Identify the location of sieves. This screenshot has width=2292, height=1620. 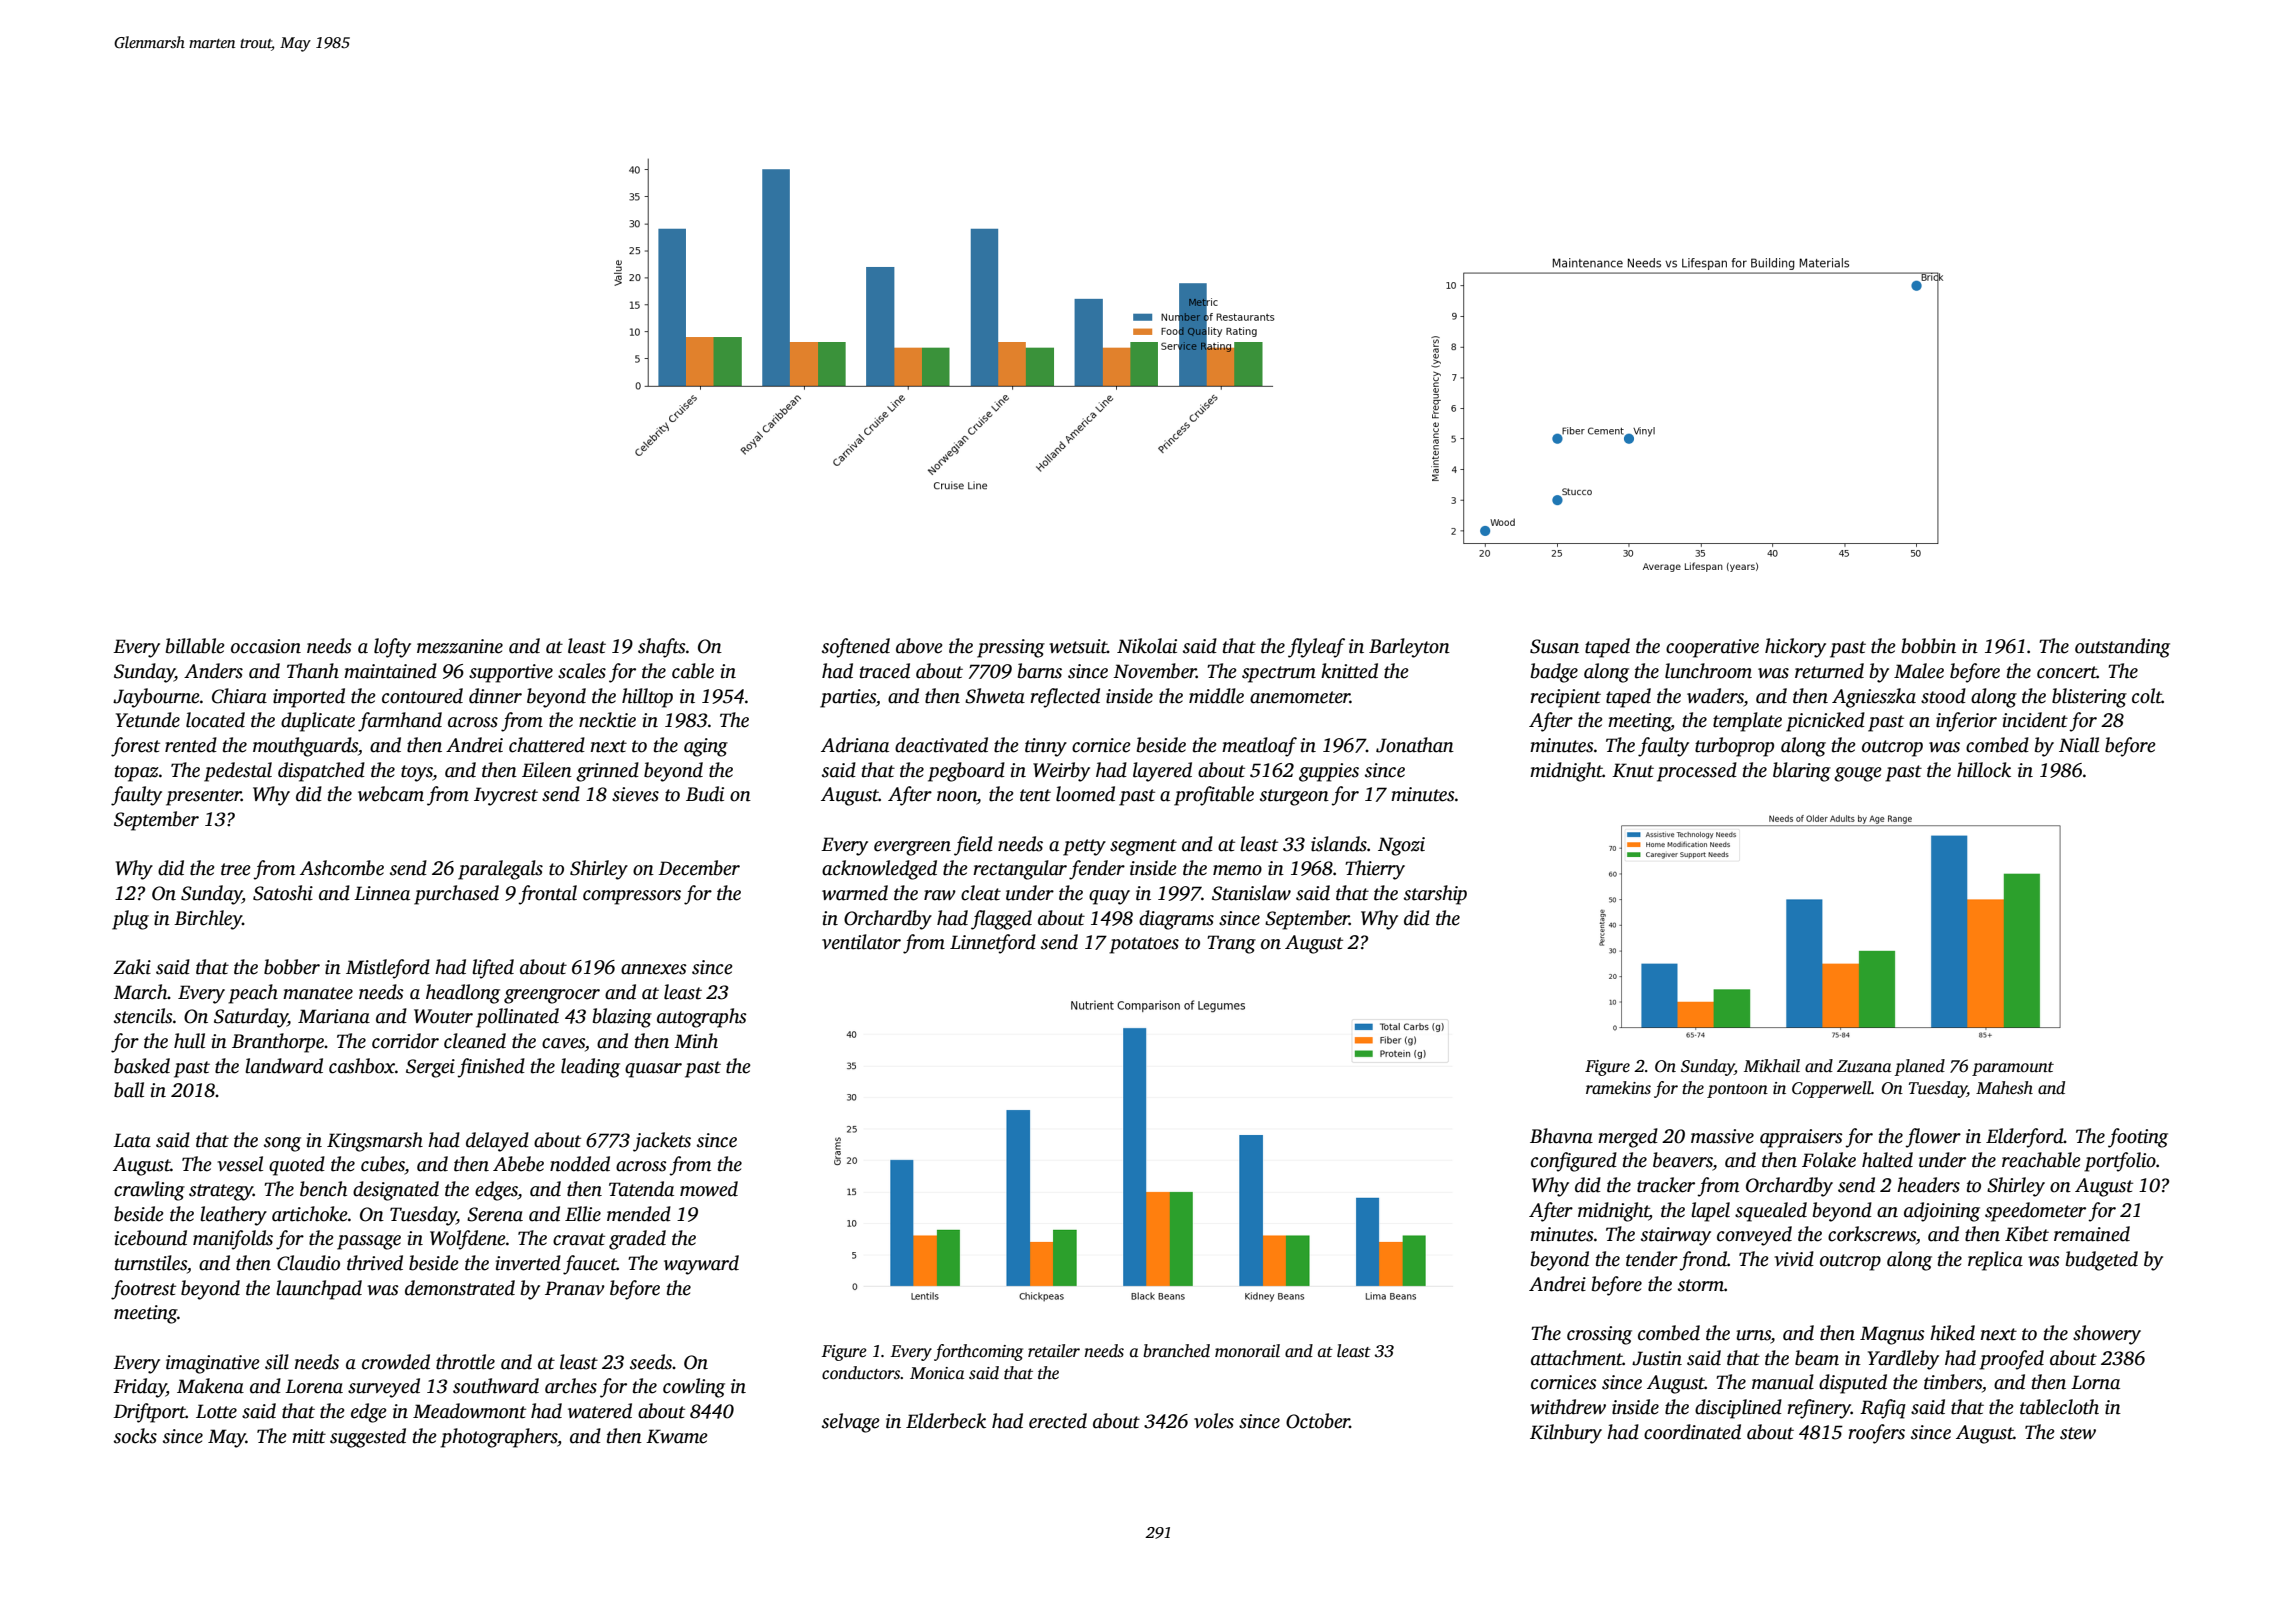
(635, 794).
